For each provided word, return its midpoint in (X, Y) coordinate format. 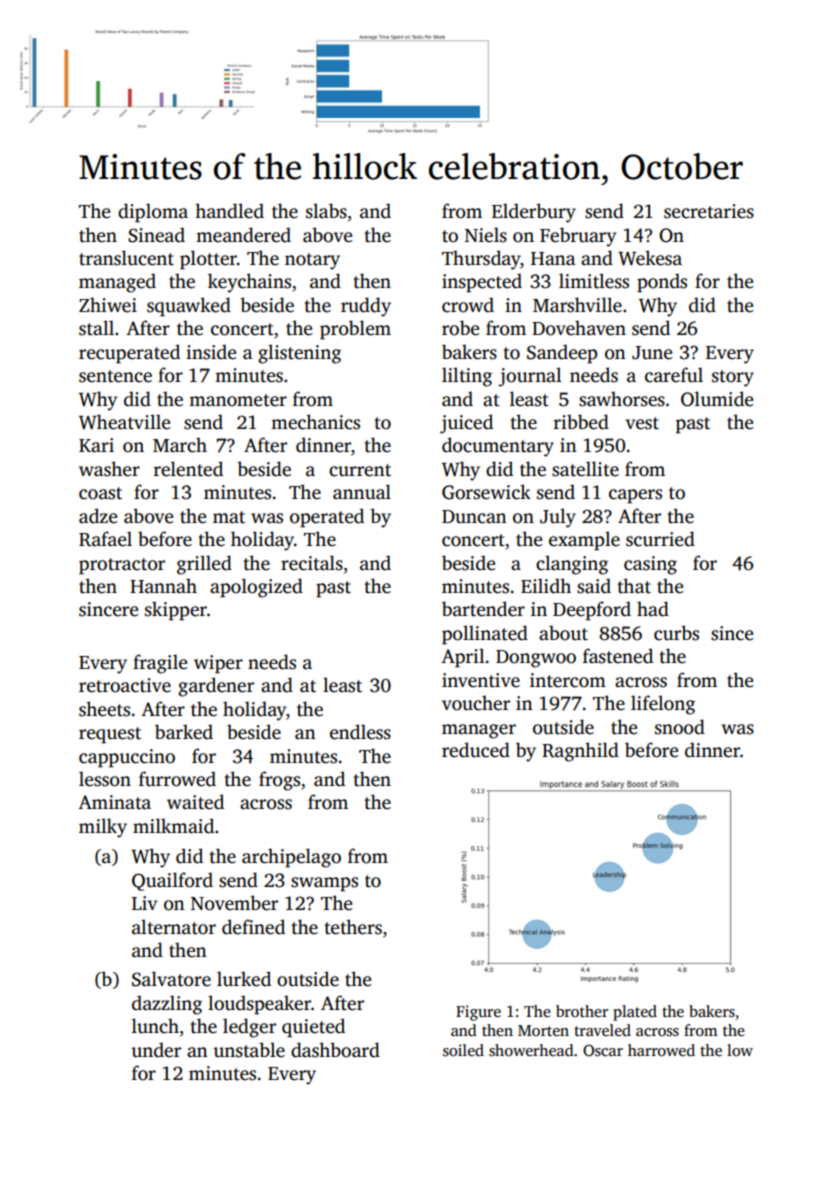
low (740, 1050)
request (110, 735)
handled (229, 211)
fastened (618, 656)
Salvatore (171, 979)
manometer (238, 400)
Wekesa (650, 258)
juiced (466, 424)
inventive (481, 680)
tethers (353, 927)
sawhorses (622, 399)
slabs (326, 211)
